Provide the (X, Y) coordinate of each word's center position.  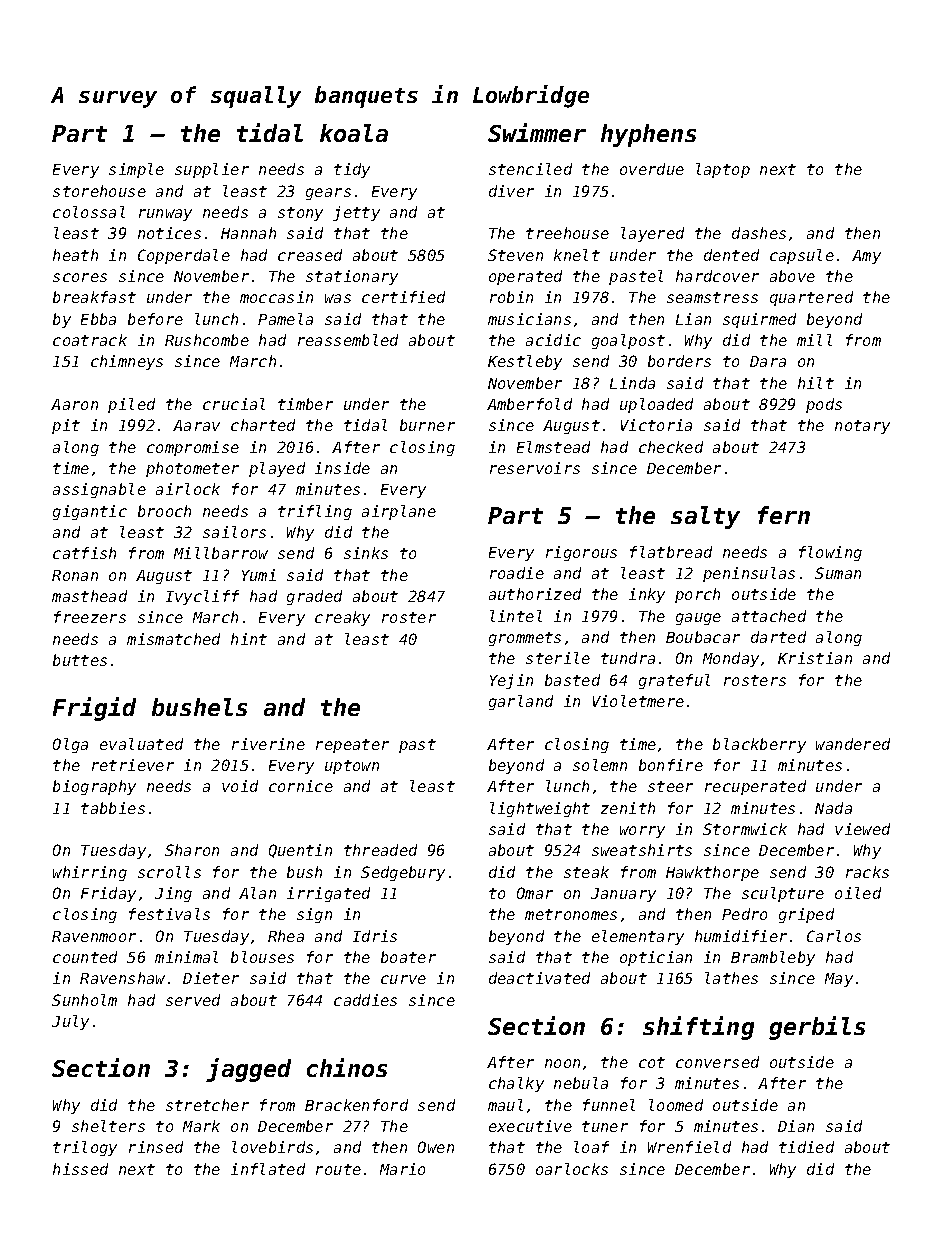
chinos (347, 1067)
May (839, 980)
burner (427, 425)
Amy (866, 257)
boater (408, 957)
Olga (70, 745)
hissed (80, 1169)
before (155, 319)
